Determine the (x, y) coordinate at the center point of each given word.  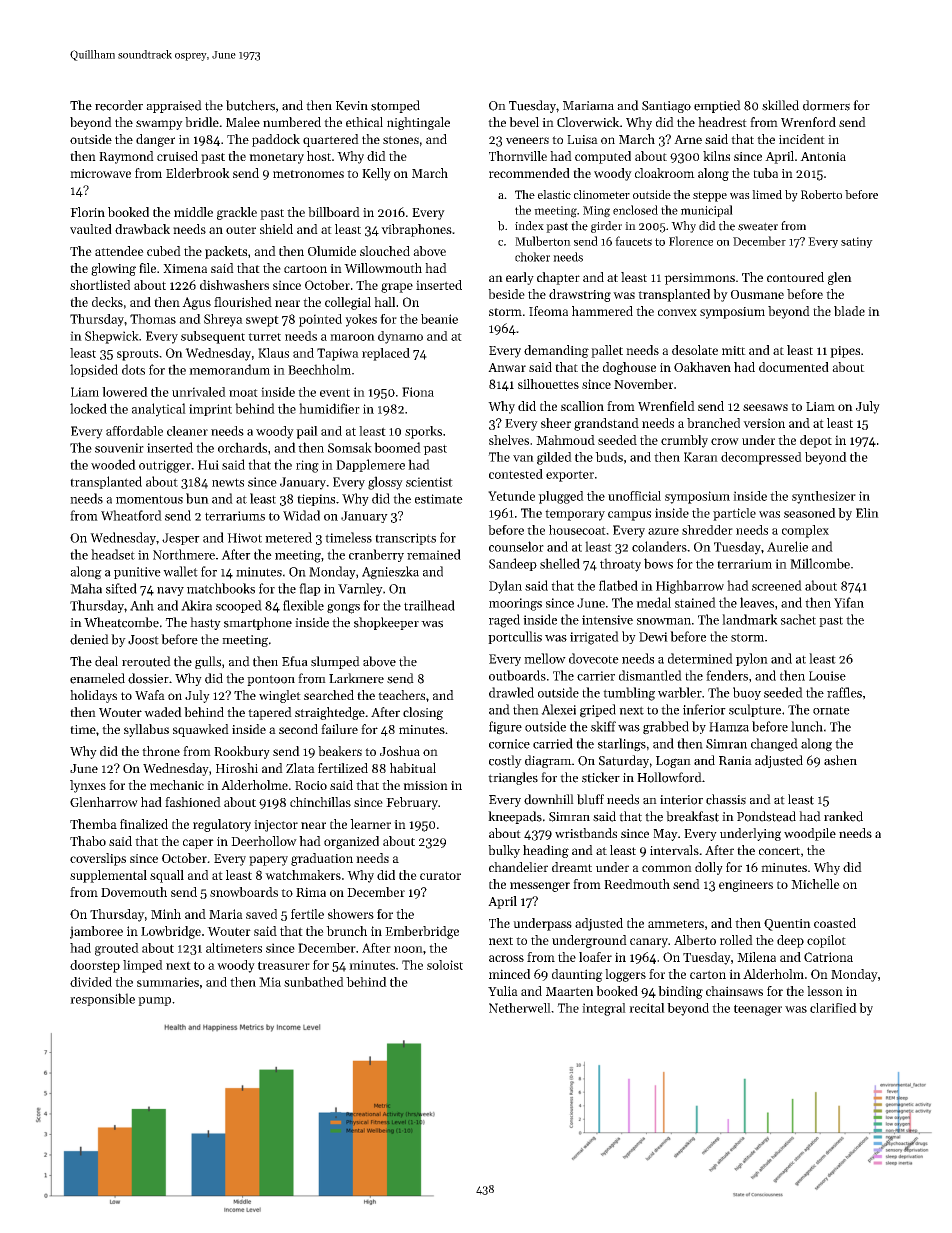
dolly (709, 868)
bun (197, 498)
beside (506, 294)
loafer (595, 957)
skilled (780, 105)
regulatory (222, 825)
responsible (102, 999)
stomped (395, 106)
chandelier (518, 867)
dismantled (650, 675)
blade (849, 311)
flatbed (618, 585)
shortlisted (100, 285)
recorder (119, 105)
